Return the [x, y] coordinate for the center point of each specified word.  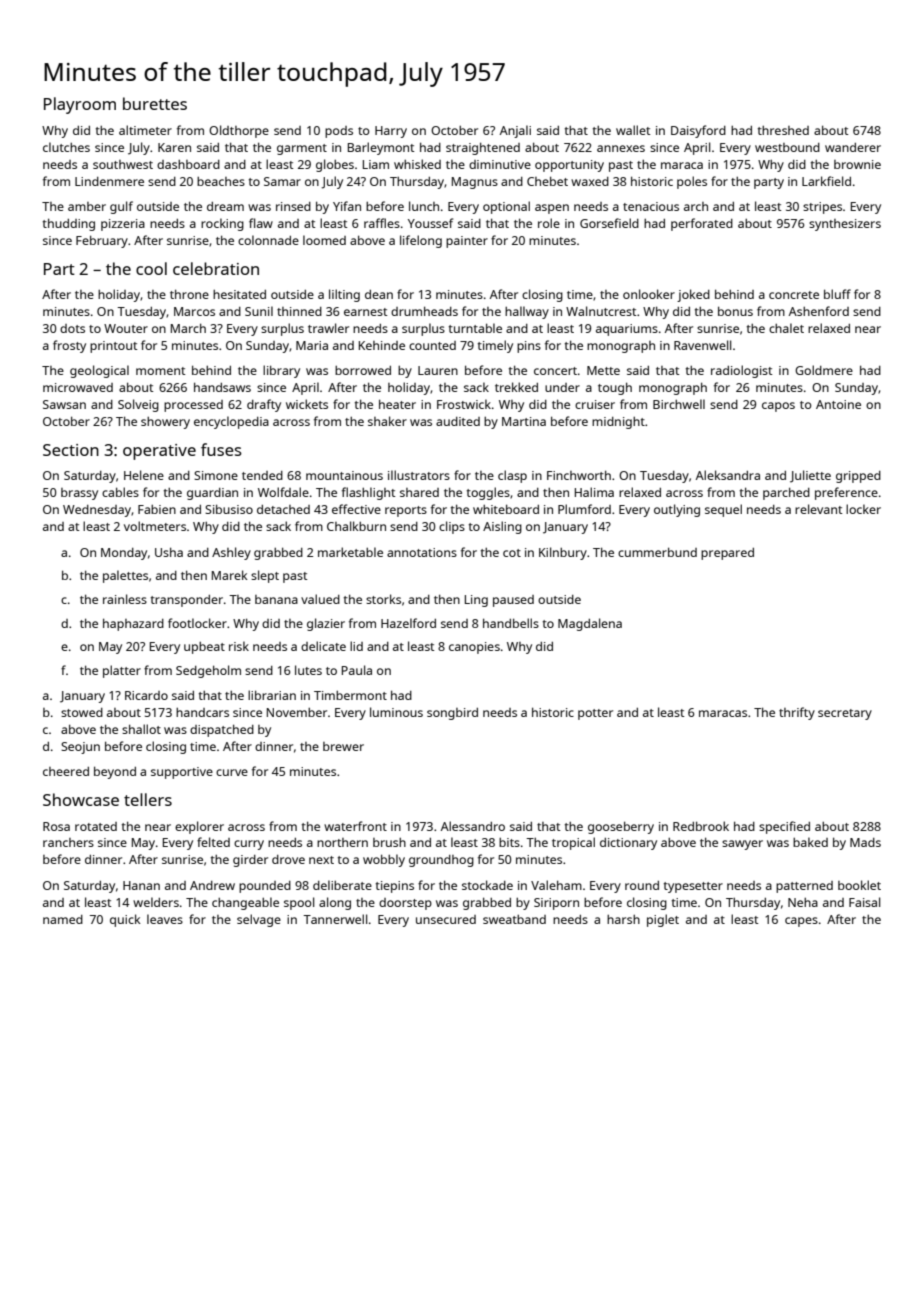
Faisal [865, 902]
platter [122, 671]
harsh [623, 919]
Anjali [515, 131]
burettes [155, 103]
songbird [452, 714]
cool [151, 268]
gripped [858, 477]
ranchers [68, 842]
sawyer [742, 845]
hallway [527, 312]
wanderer [853, 147]
